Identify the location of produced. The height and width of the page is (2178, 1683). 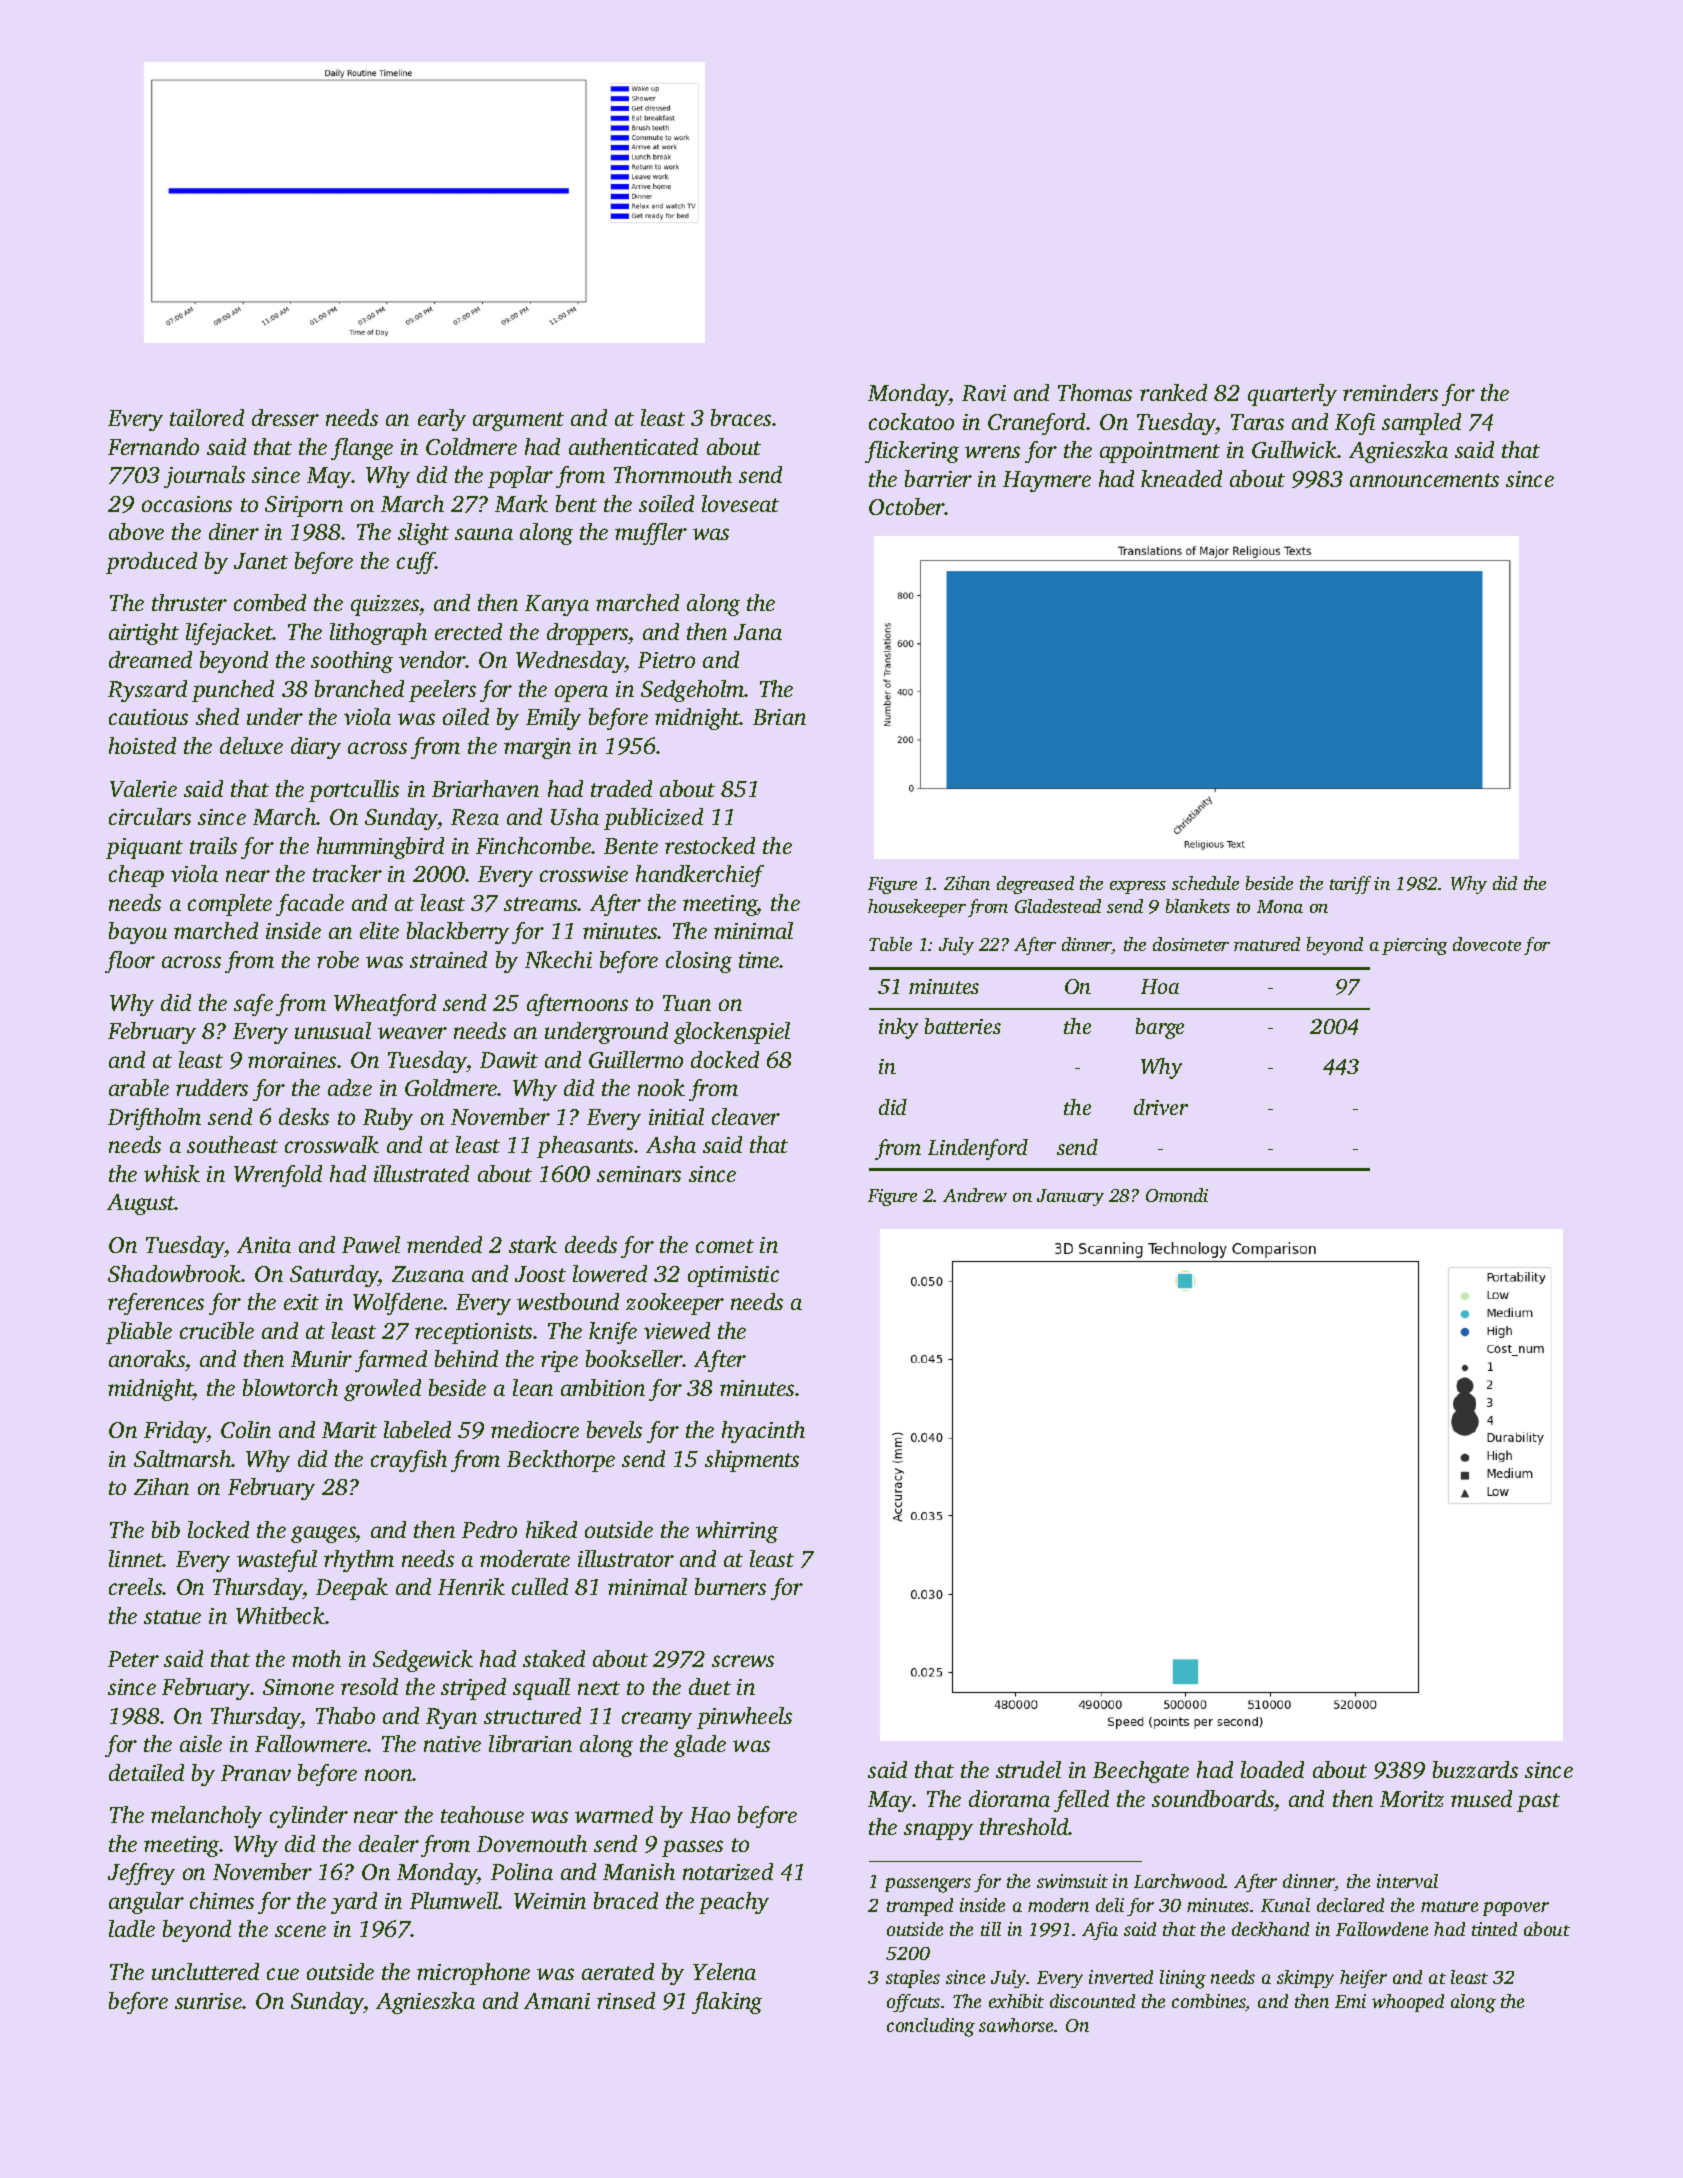
(151, 563).
